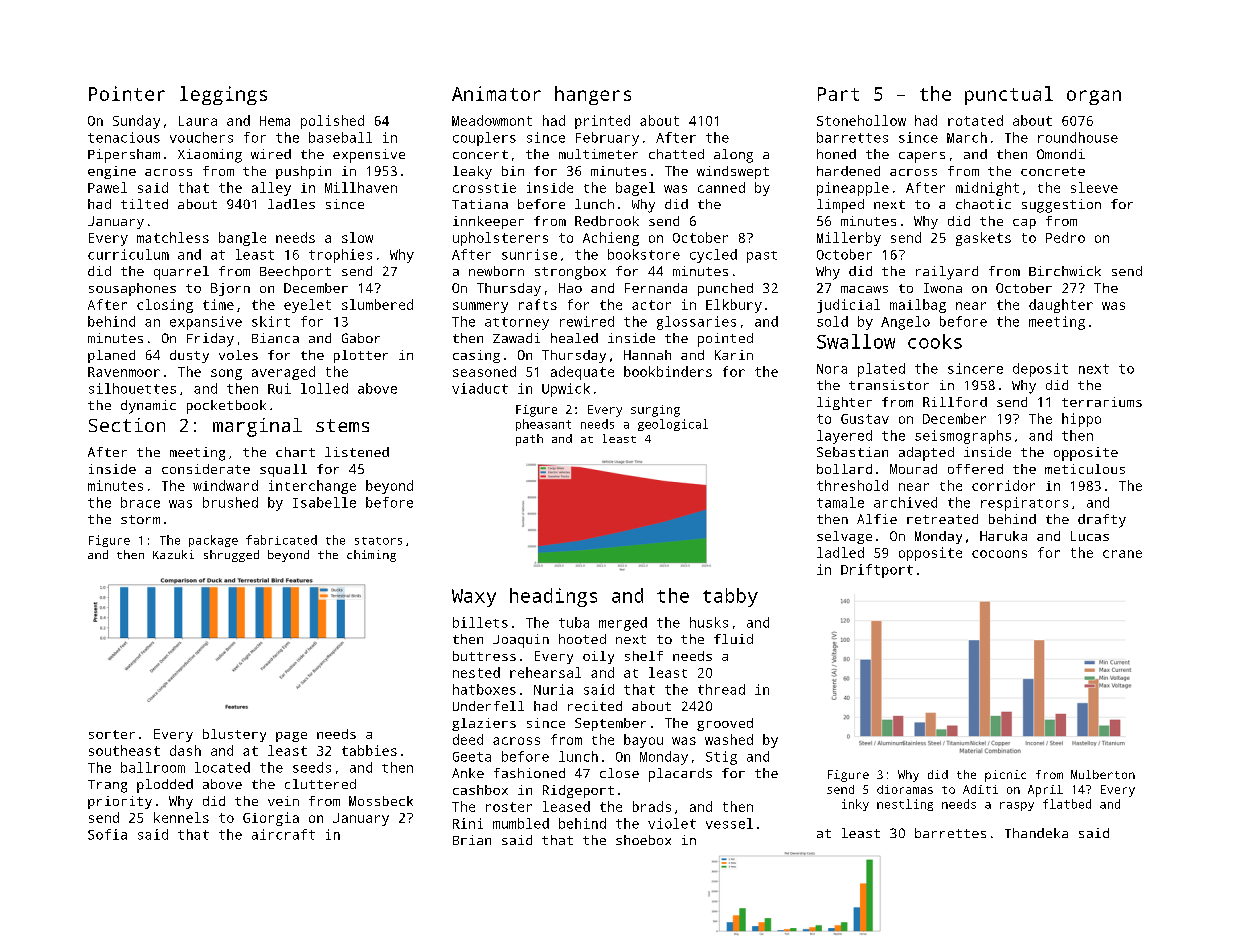 This screenshot has height=952, width=1233. What do you see at coordinates (369, 156) in the screenshot?
I see `expensive` at bounding box center [369, 156].
